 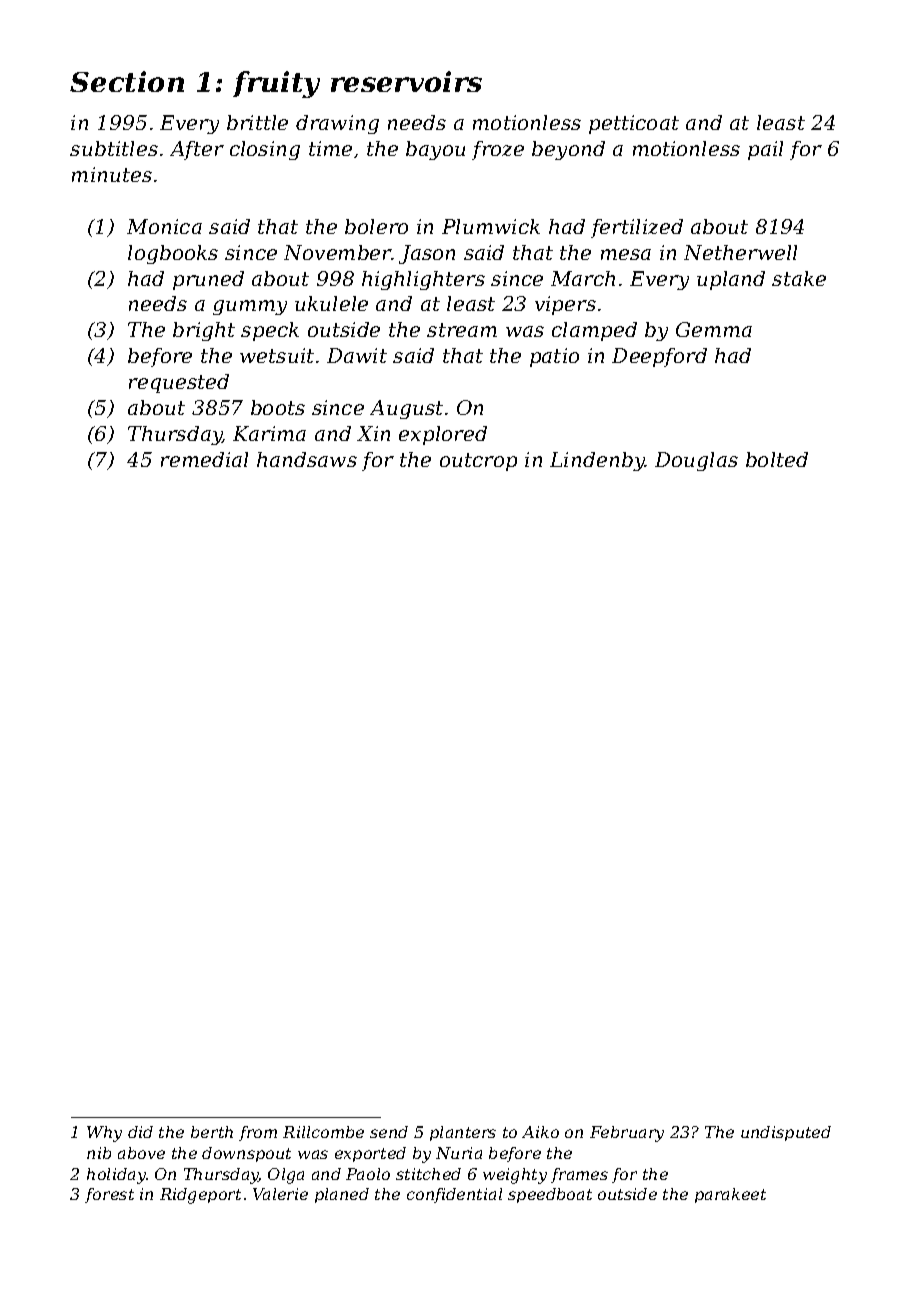 What do you see at coordinates (109, 1195) in the screenshot?
I see `forest` at bounding box center [109, 1195].
